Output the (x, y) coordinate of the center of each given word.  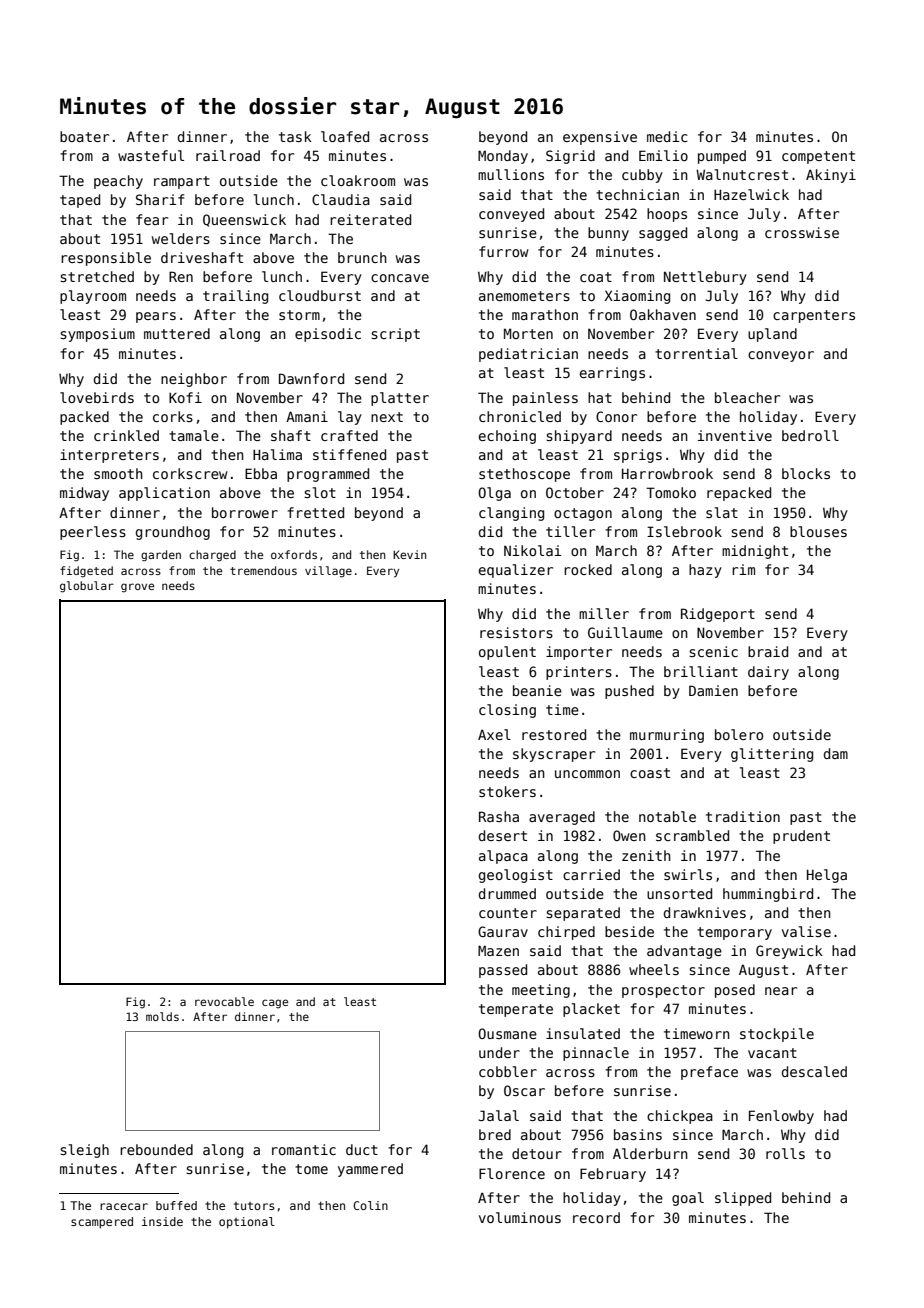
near (781, 991)
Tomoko (671, 492)
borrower (245, 512)
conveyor (781, 356)
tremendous (263, 570)
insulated (583, 1033)
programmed (328, 475)
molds (162, 1016)
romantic (304, 1149)
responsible (106, 259)
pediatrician (528, 355)
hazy (705, 571)
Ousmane (507, 1033)
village (328, 572)
